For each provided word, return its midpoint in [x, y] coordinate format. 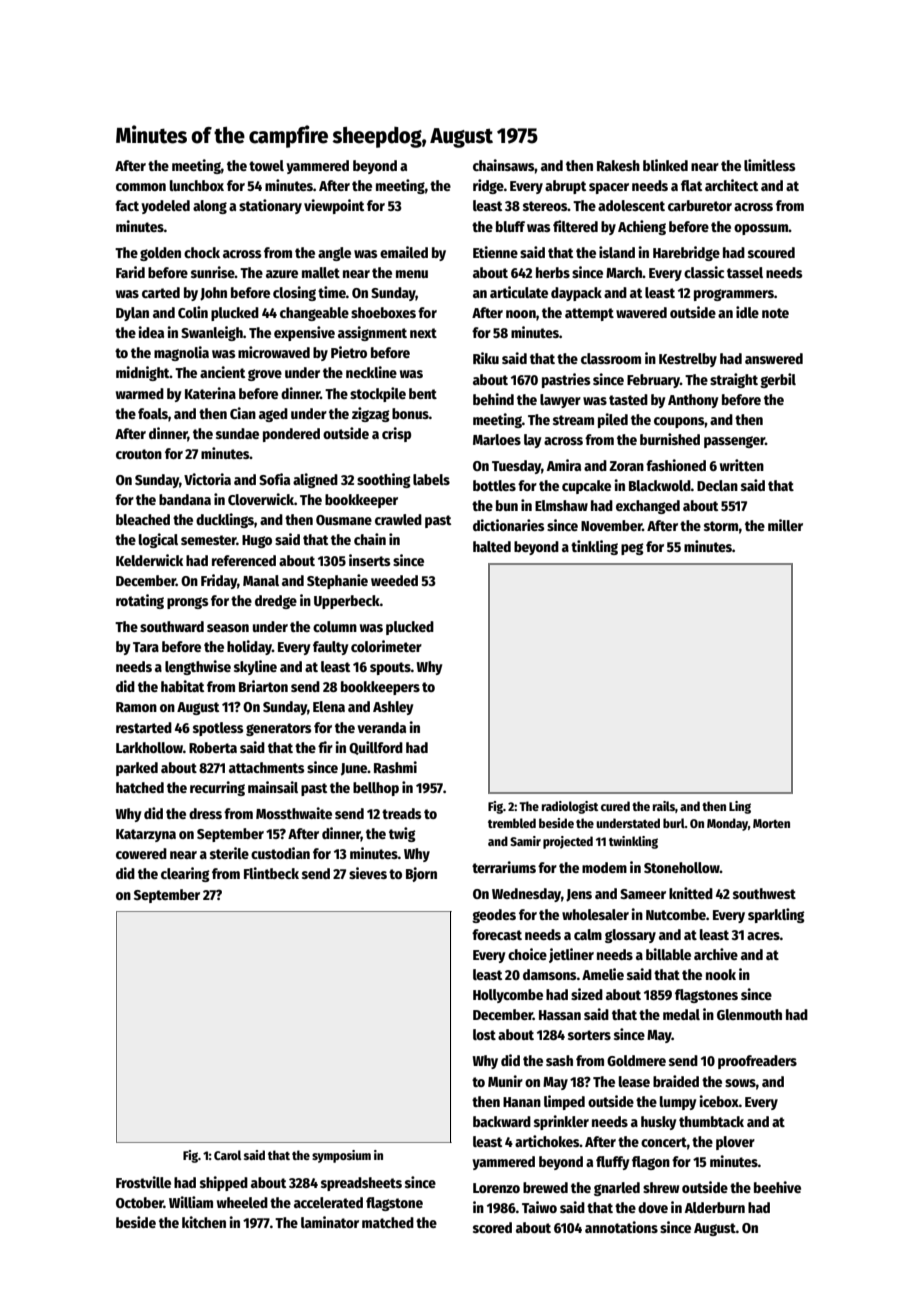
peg [632, 549]
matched [388, 1222]
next [423, 333]
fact [127, 205]
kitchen [204, 1222]
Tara [146, 647]
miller [785, 525]
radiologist [570, 807]
